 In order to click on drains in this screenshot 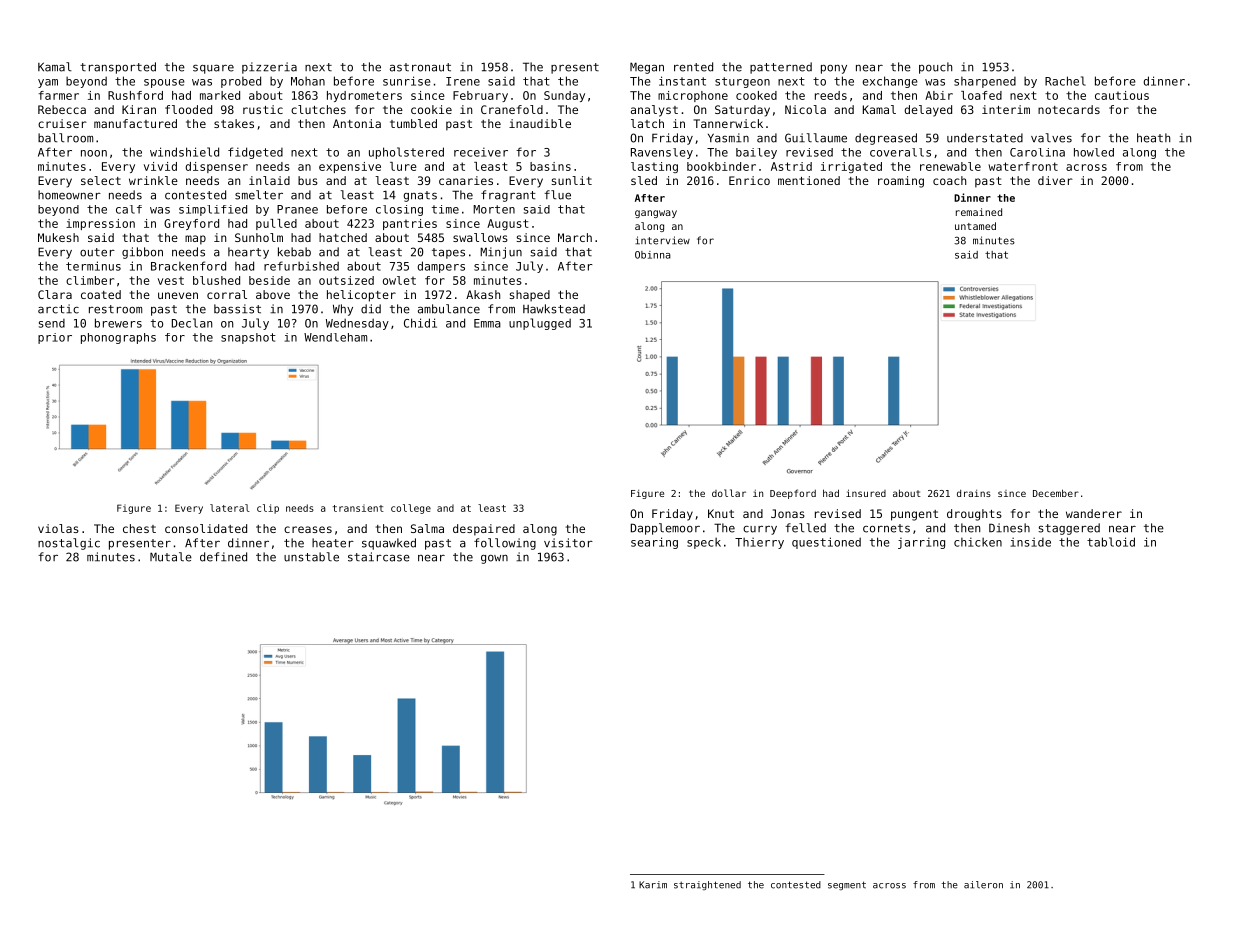, I will do `click(974, 493)`.
